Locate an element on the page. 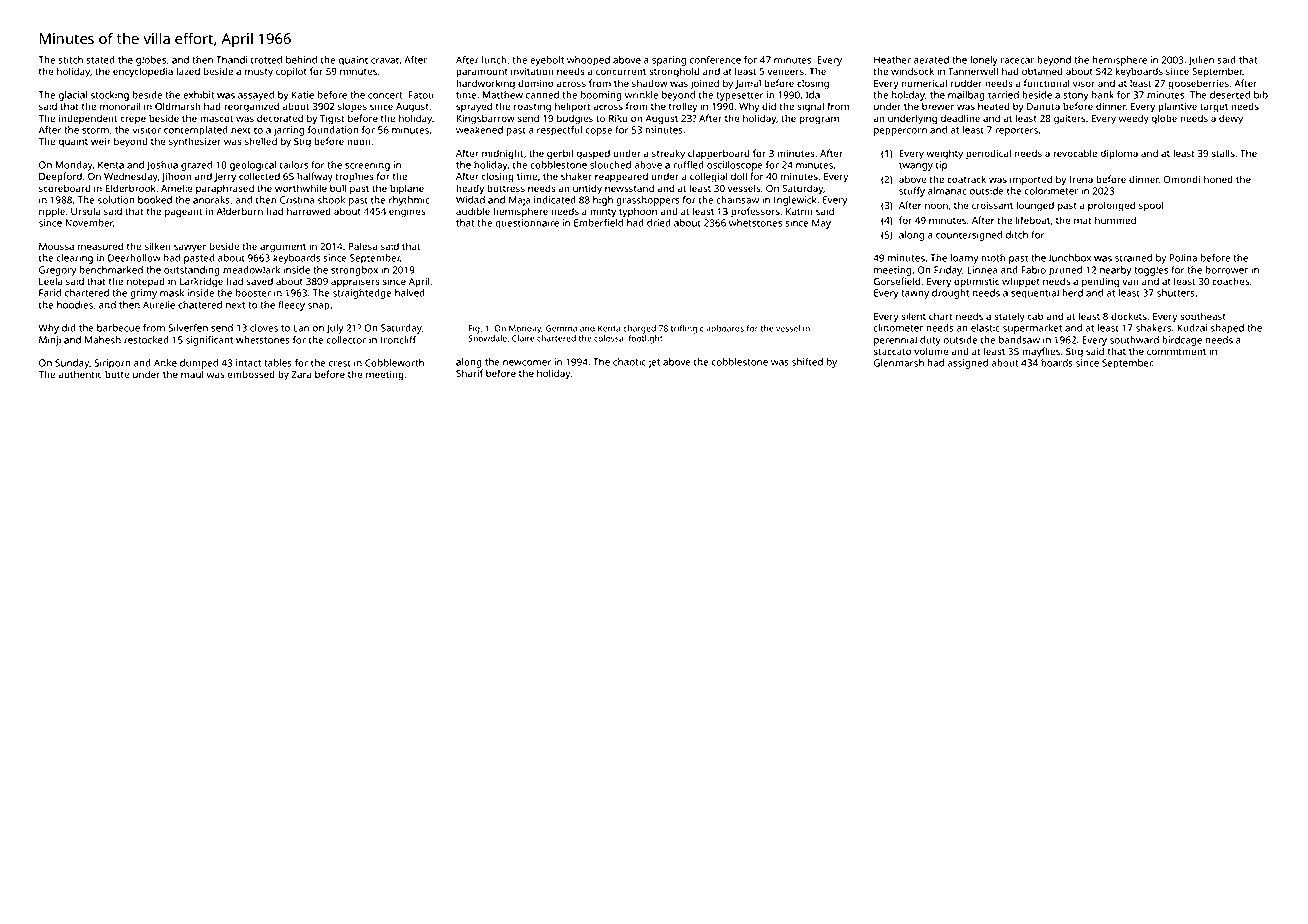 This page has width=1308, height=924. hummed is located at coordinates (1115, 220).
